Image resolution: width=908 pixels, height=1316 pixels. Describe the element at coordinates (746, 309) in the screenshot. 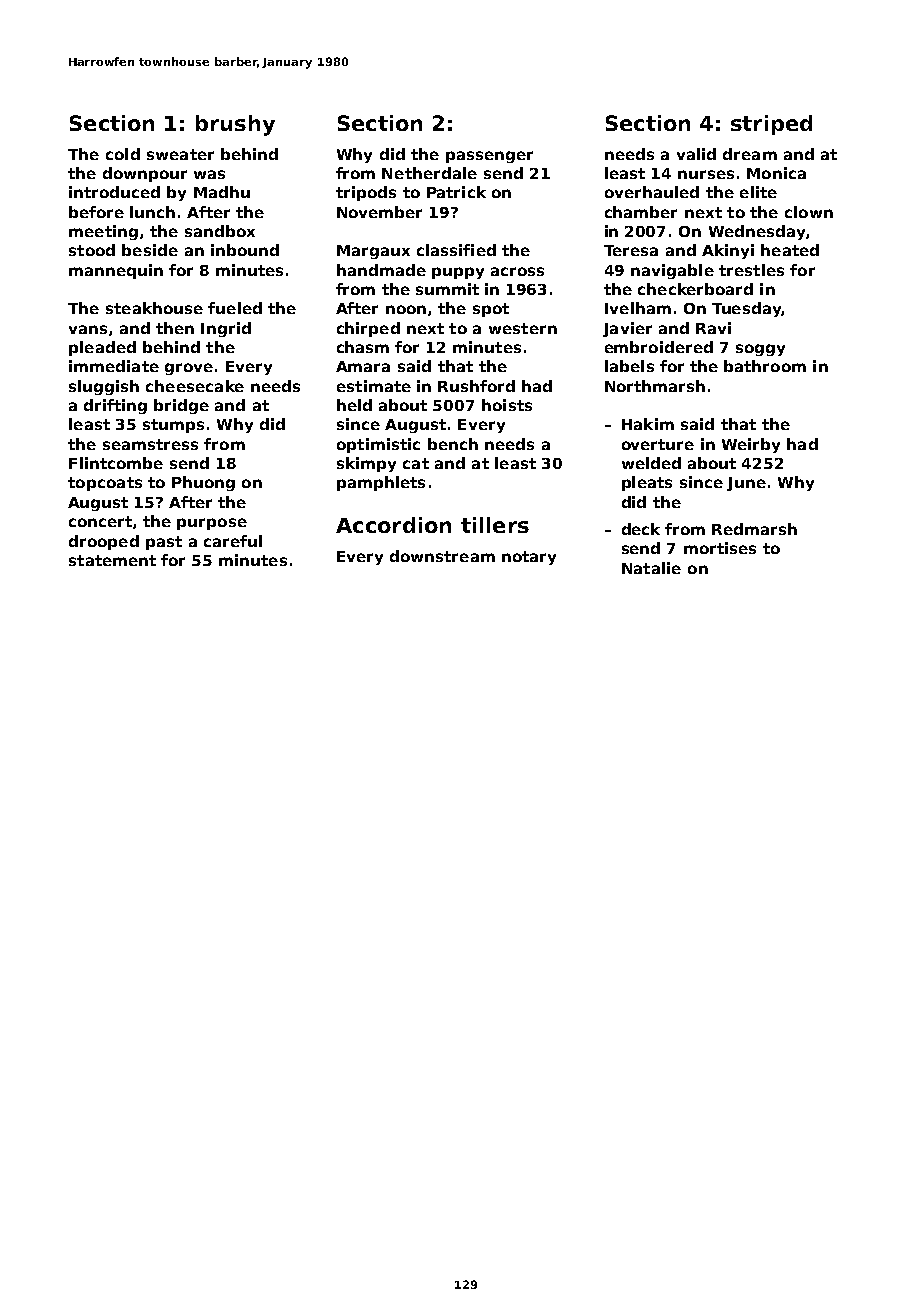

I see `Tuesday` at that location.
